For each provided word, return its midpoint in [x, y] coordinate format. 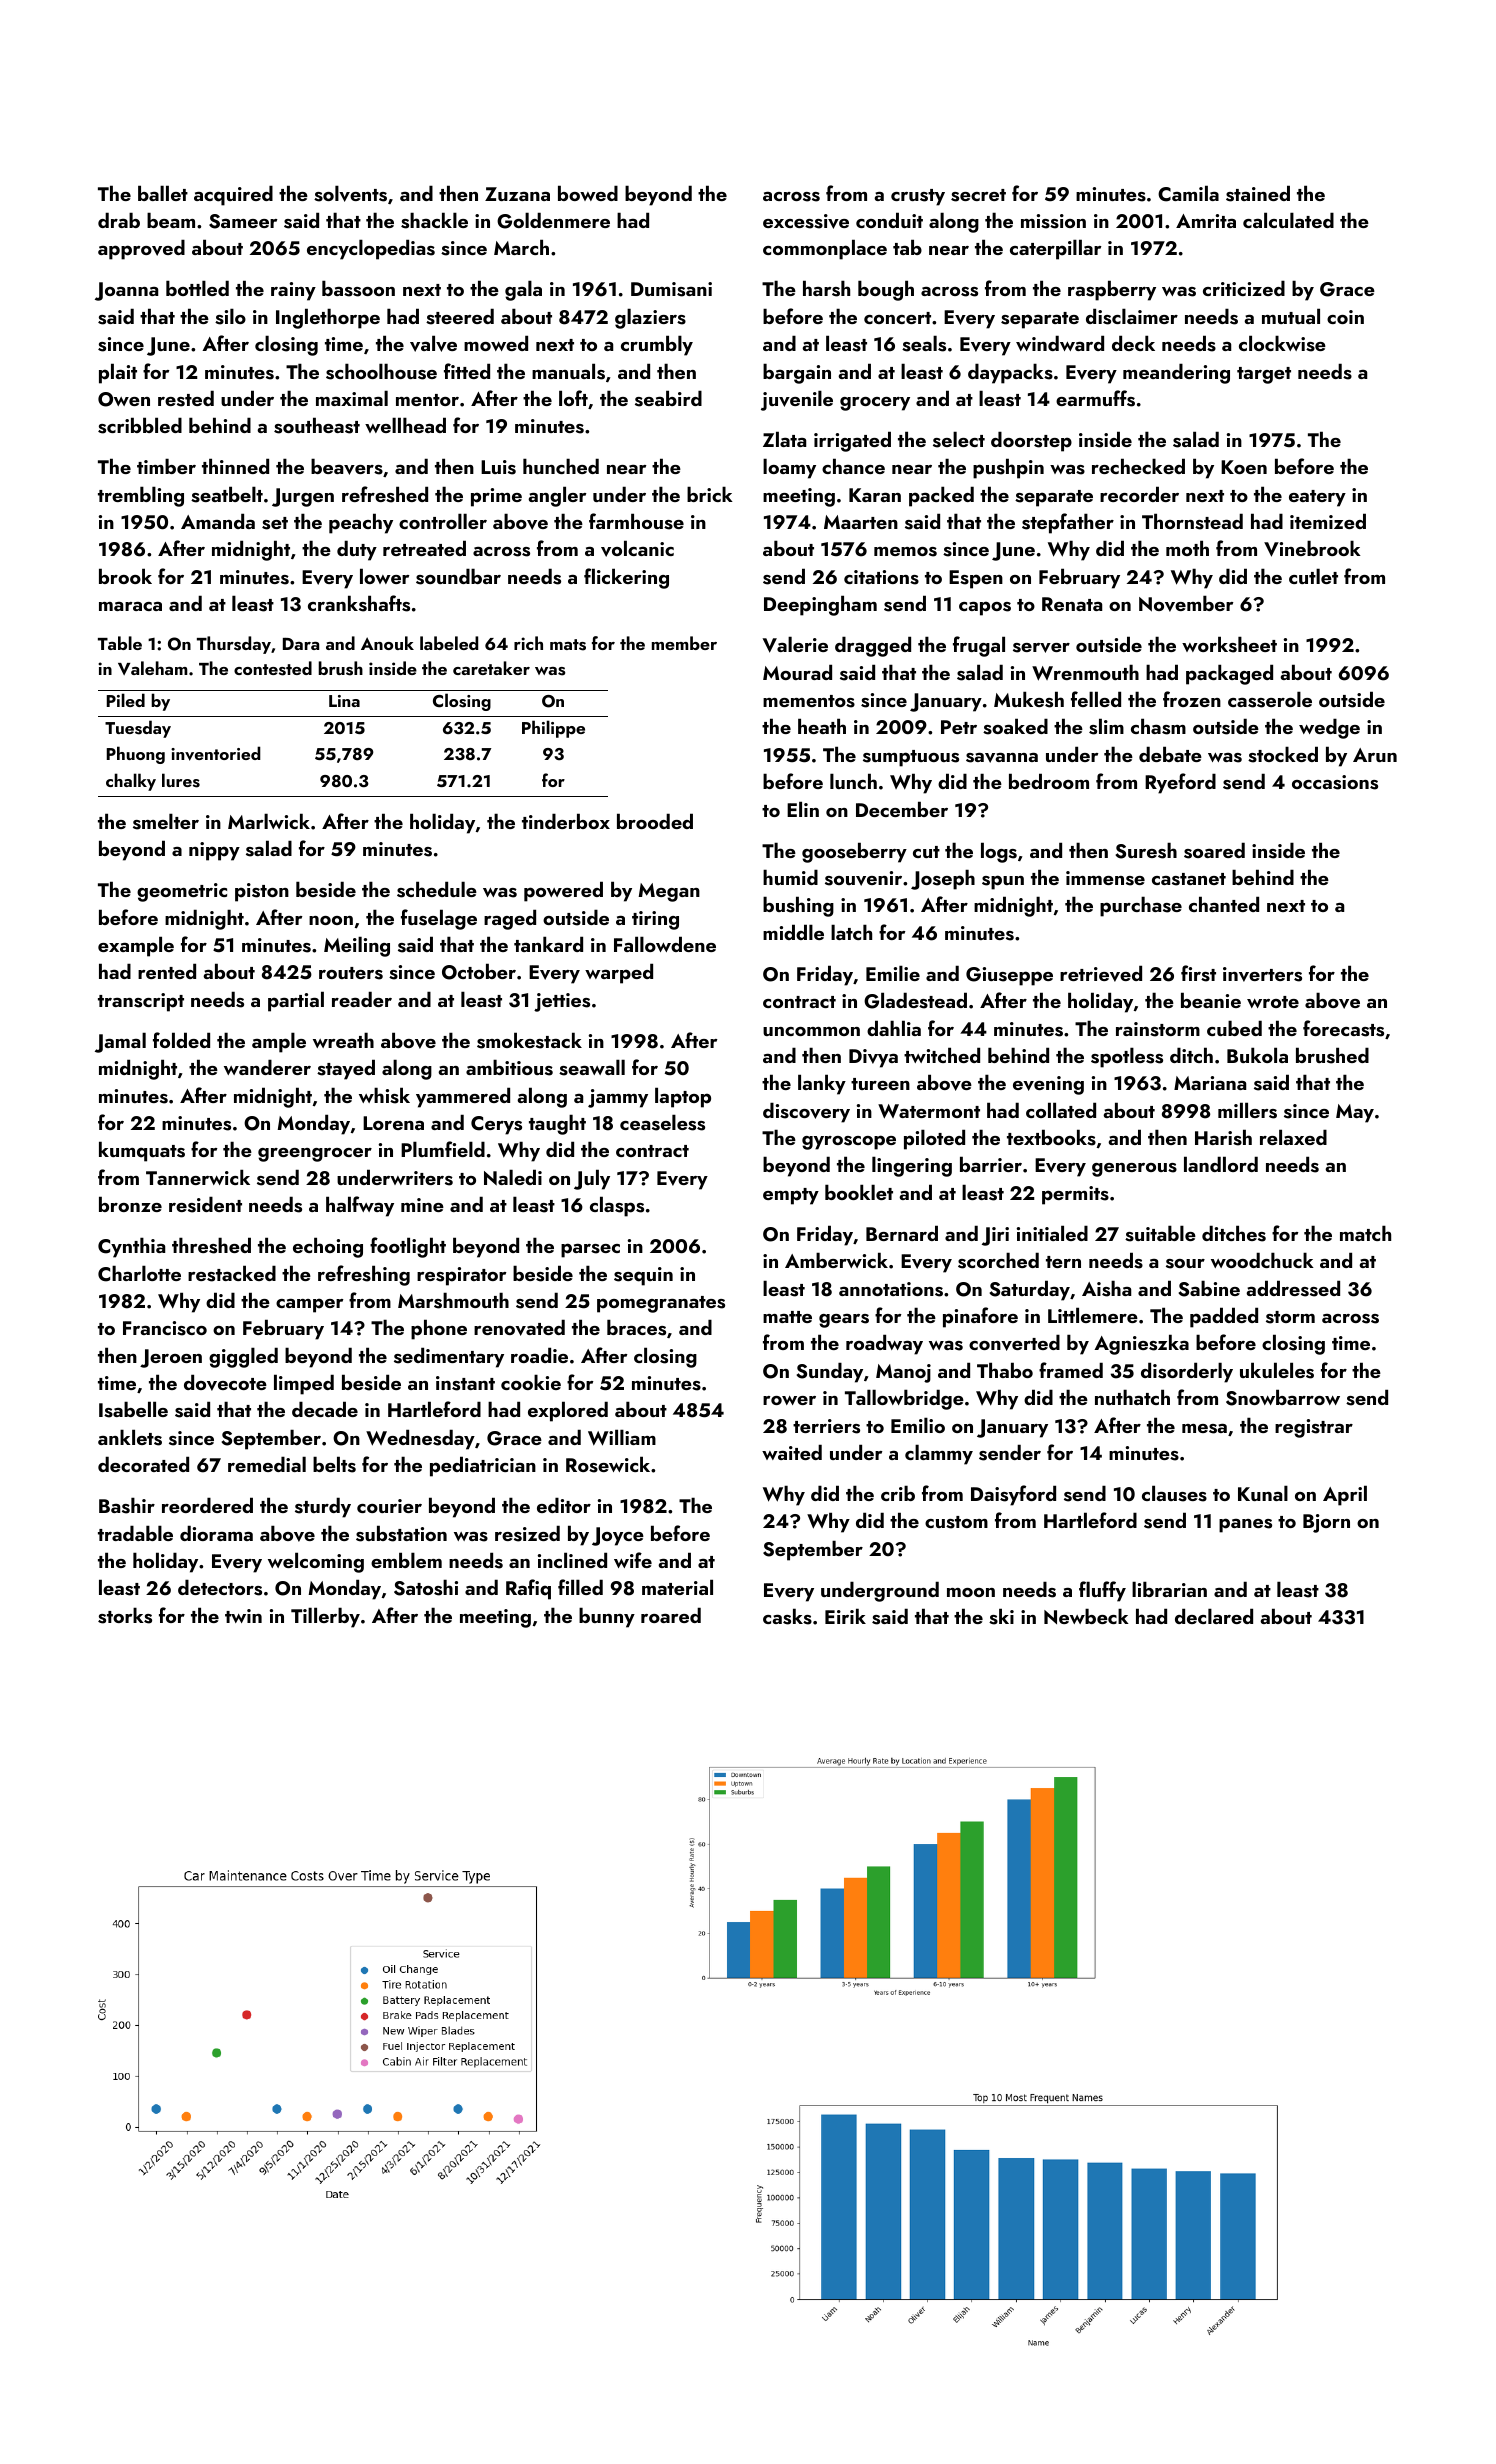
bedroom [1049, 781]
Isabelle [133, 1409]
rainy [293, 291]
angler [557, 496]
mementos [809, 701]
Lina [344, 701]
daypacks [1010, 373]
